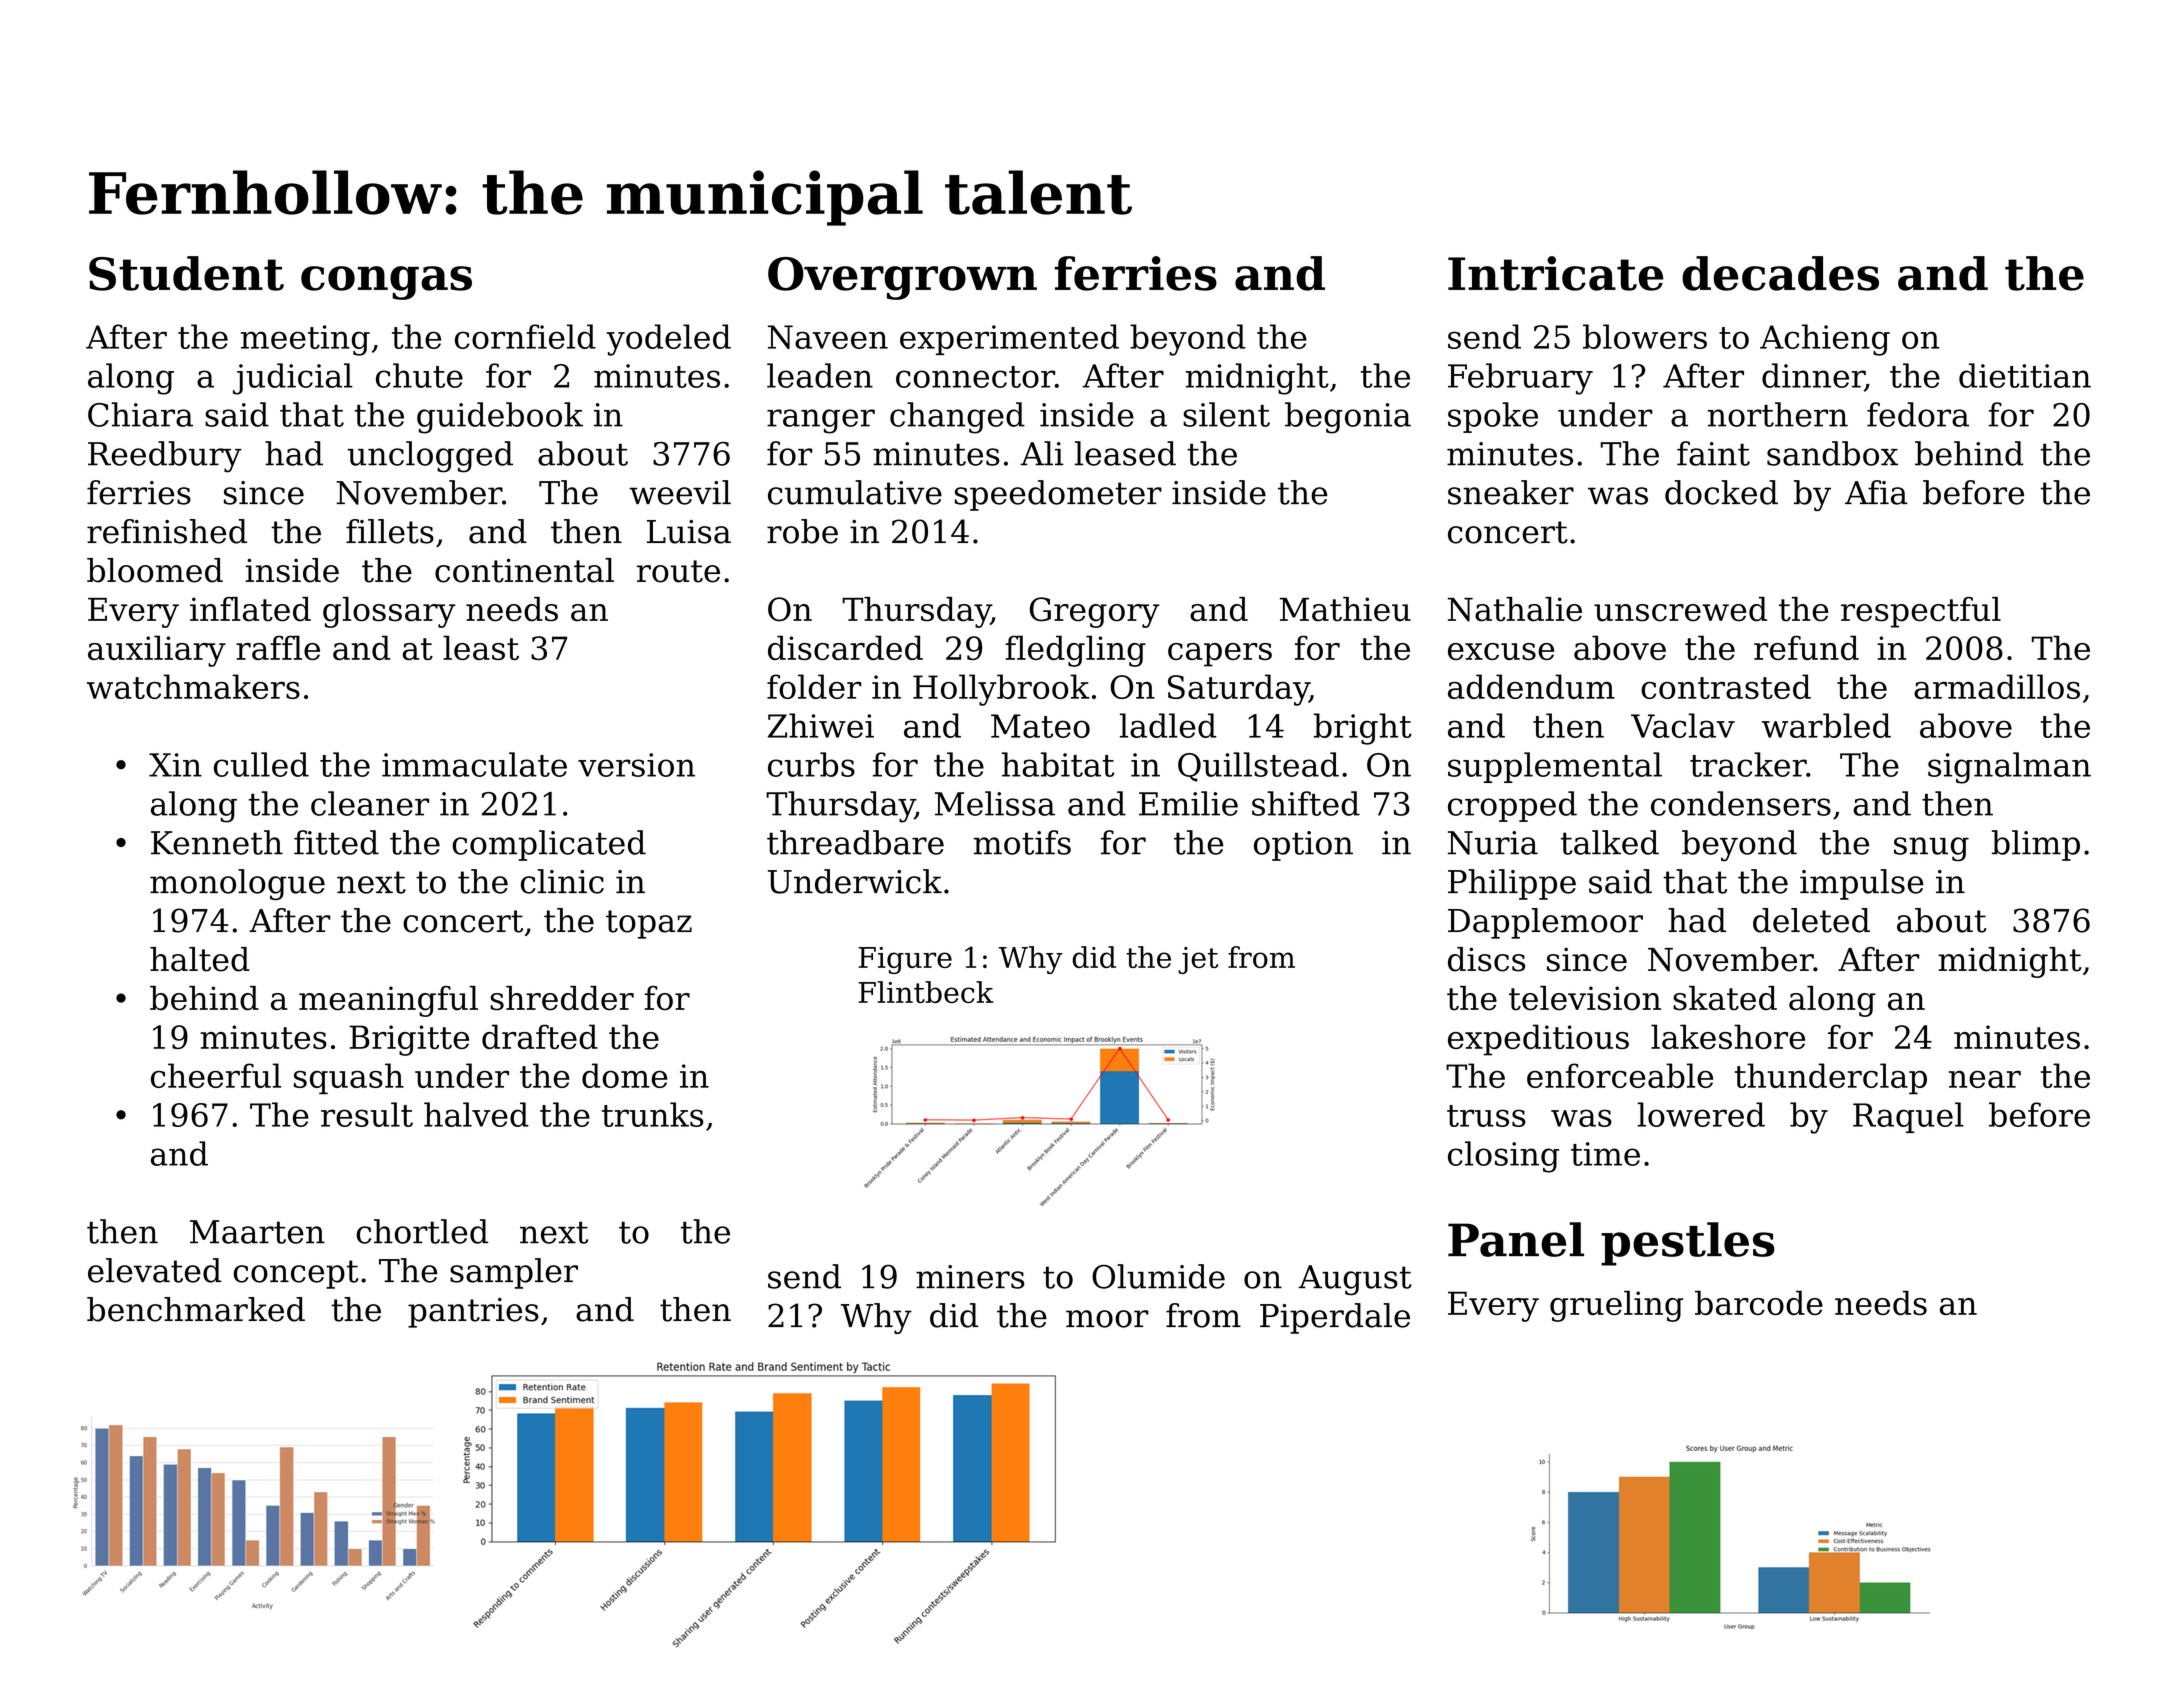 This document has width=2178, height=1683. I want to click on Overgrown, so click(902, 278).
